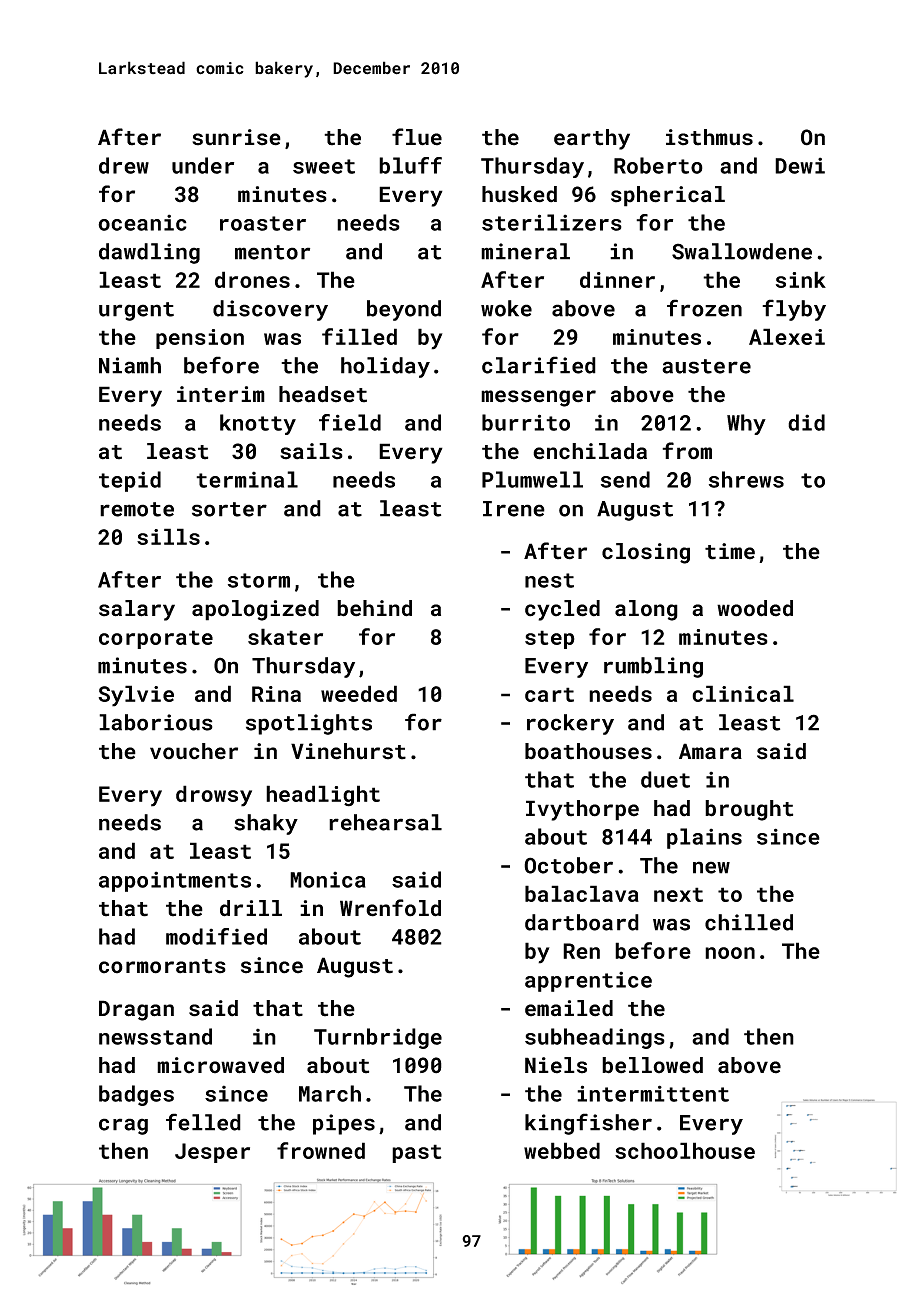 The height and width of the document is (1311, 924). Describe the element at coordinates (749, 922) in the document. I see `chilled` at that location.
